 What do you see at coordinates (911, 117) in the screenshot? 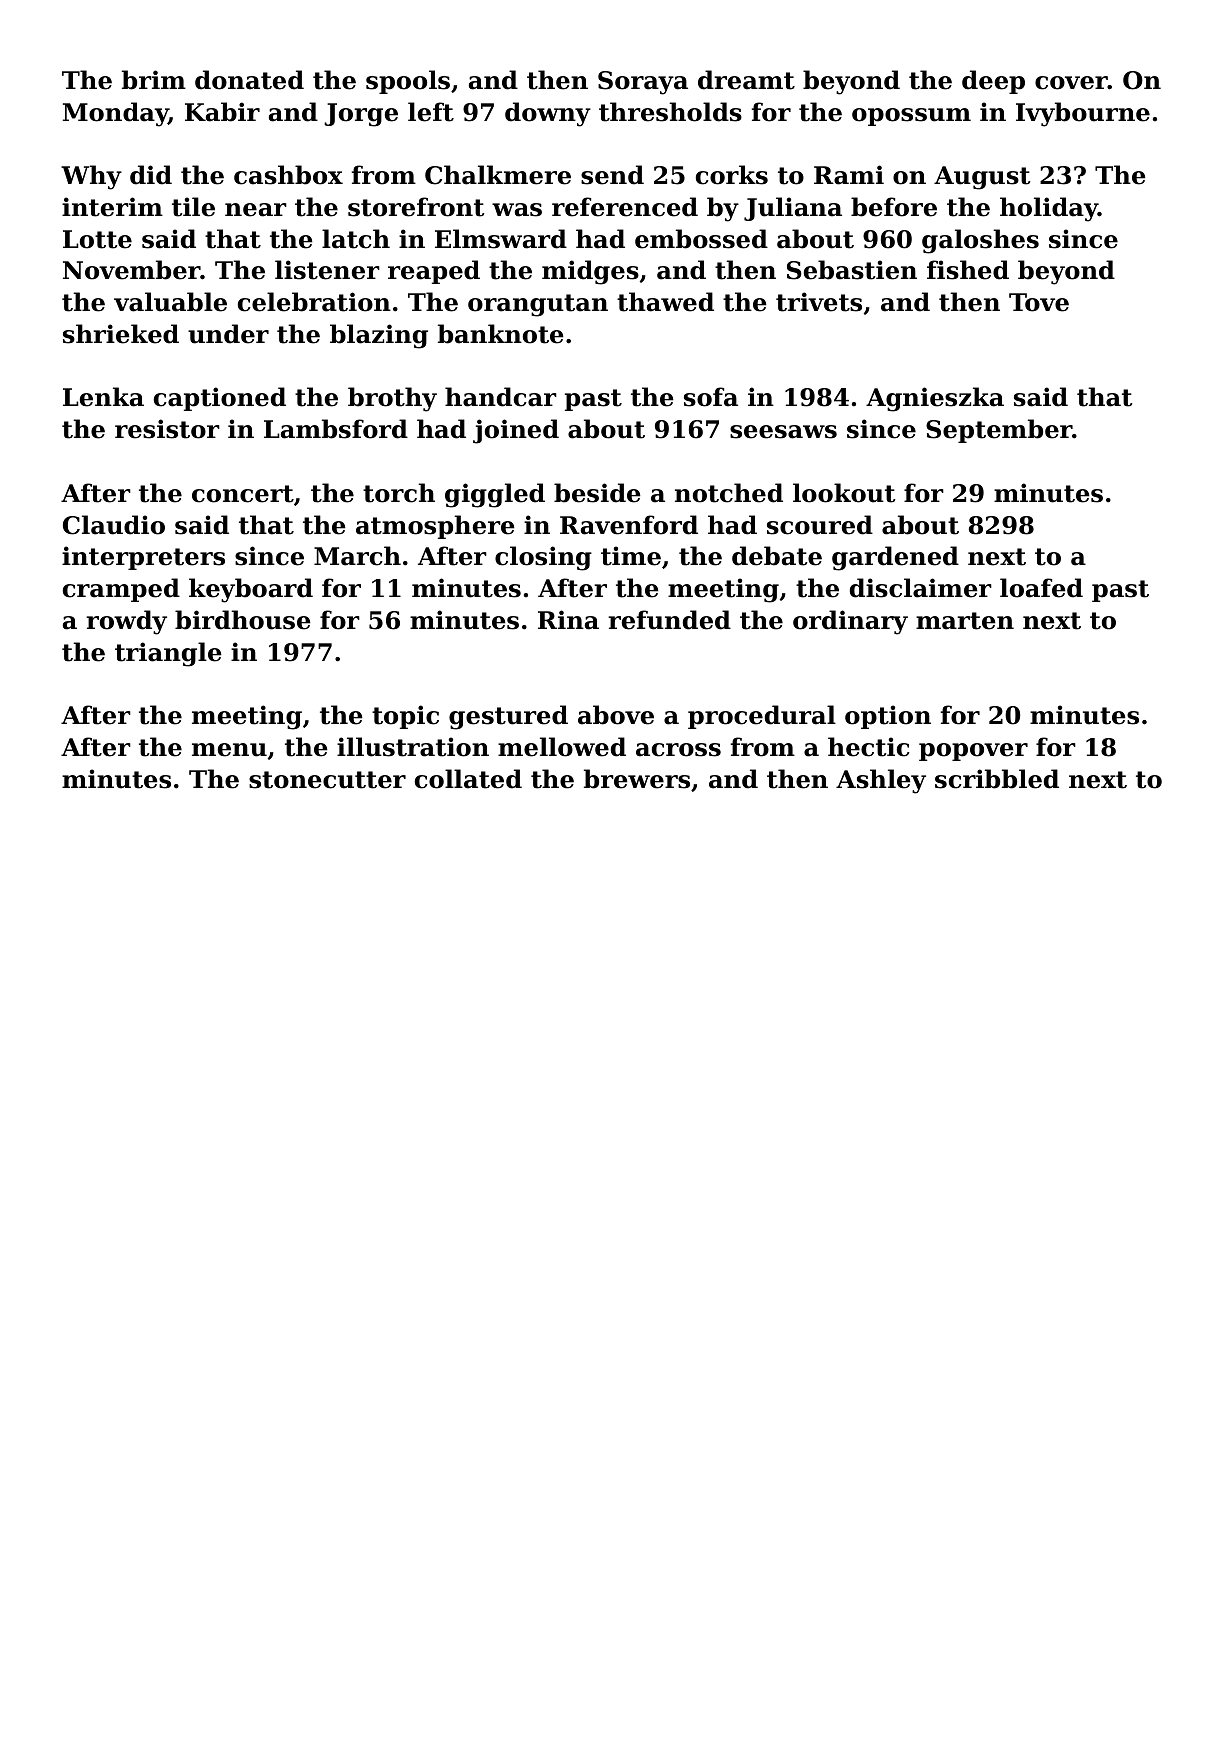
I see `opossum` at bounding box center [911, 117].
